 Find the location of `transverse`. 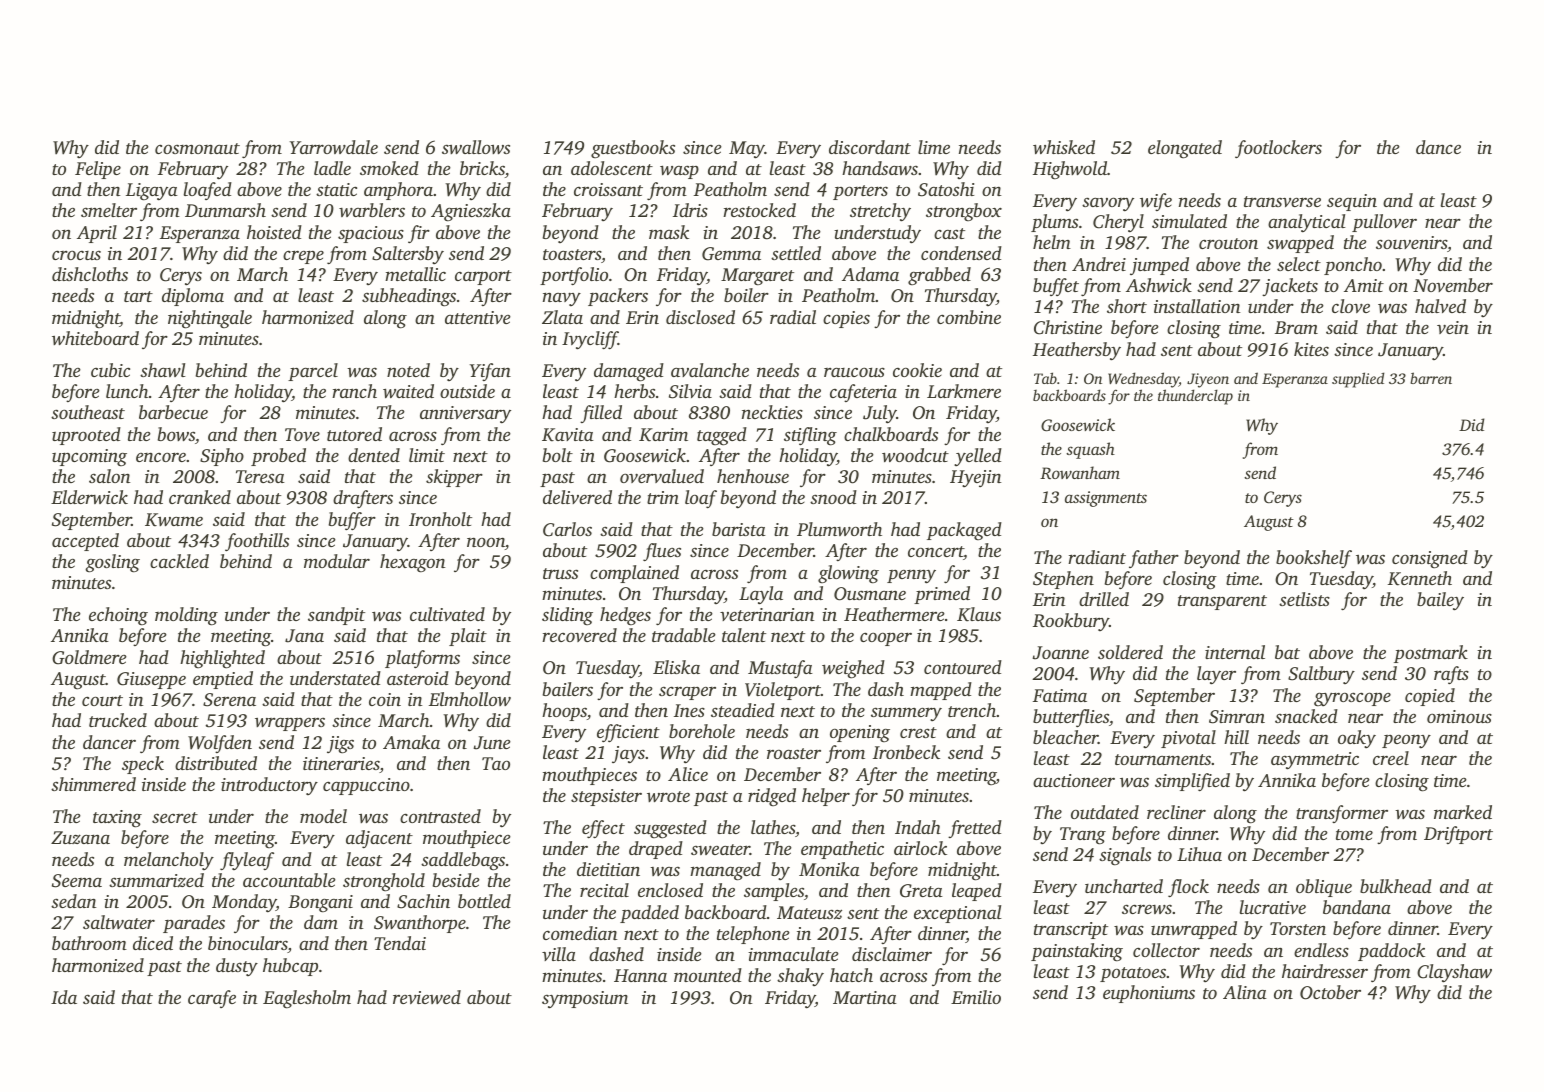

transverse is located at coordinates (1282, 201).
